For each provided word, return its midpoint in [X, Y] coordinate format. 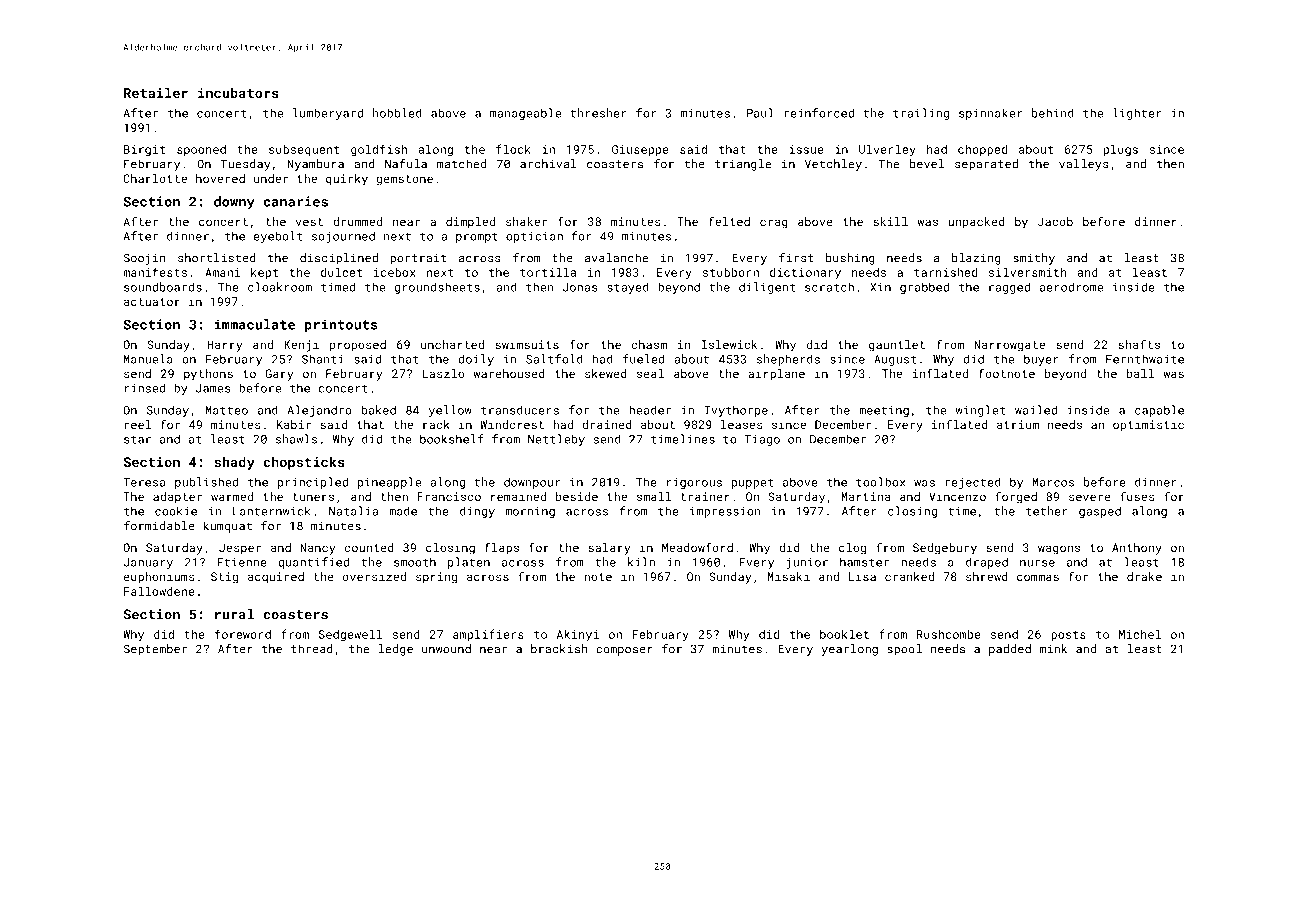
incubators [238, 92]
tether [1047, 511]
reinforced [819, 113]
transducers [520, 410]
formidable [159, 526]
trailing [921, 114]
